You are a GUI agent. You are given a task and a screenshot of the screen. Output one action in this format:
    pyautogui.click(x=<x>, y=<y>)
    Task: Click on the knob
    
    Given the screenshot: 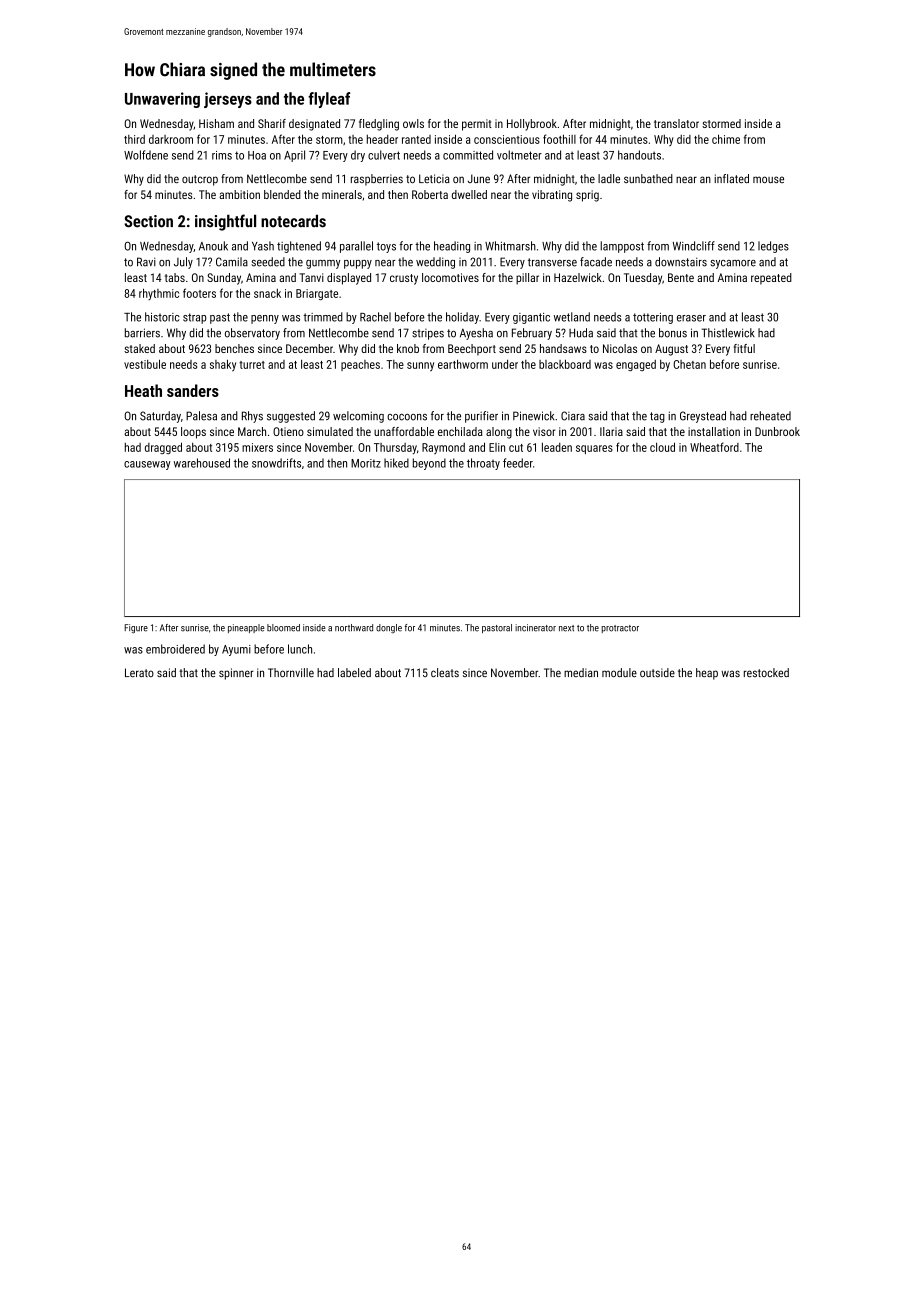 What is the action you would take?
    pyautogui.click(x=408, y=348)
